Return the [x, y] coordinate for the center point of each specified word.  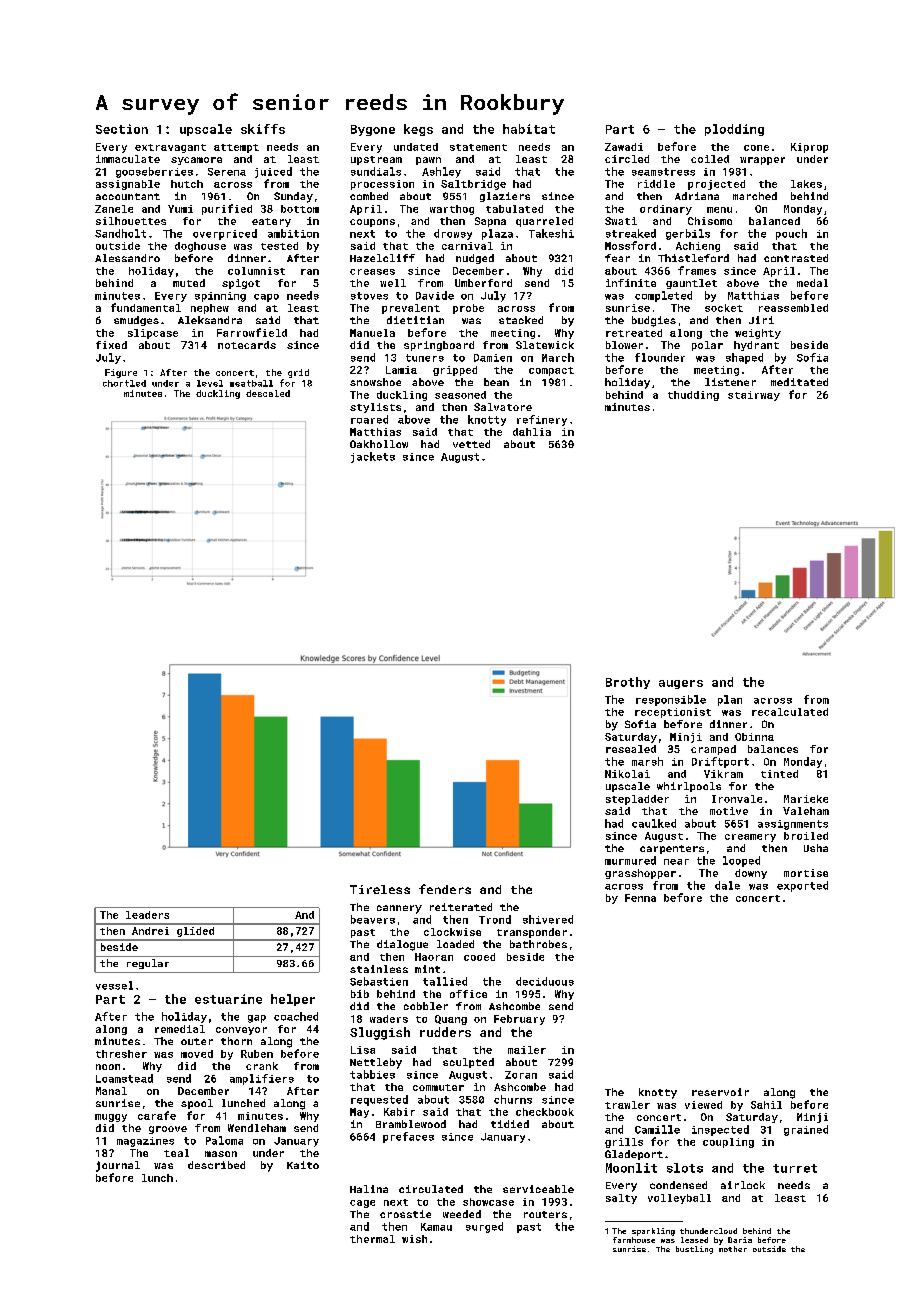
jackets [373, 457]
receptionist [673, 713]
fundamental [146, 307]
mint [427, 969]
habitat [529, 129]
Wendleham [257, 1128]
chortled [124, 383]
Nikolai [627, 774]
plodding [734, 130]
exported [802, 886]
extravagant [170, 148]
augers [681, 684]
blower [624, 345]
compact [551, 371]
